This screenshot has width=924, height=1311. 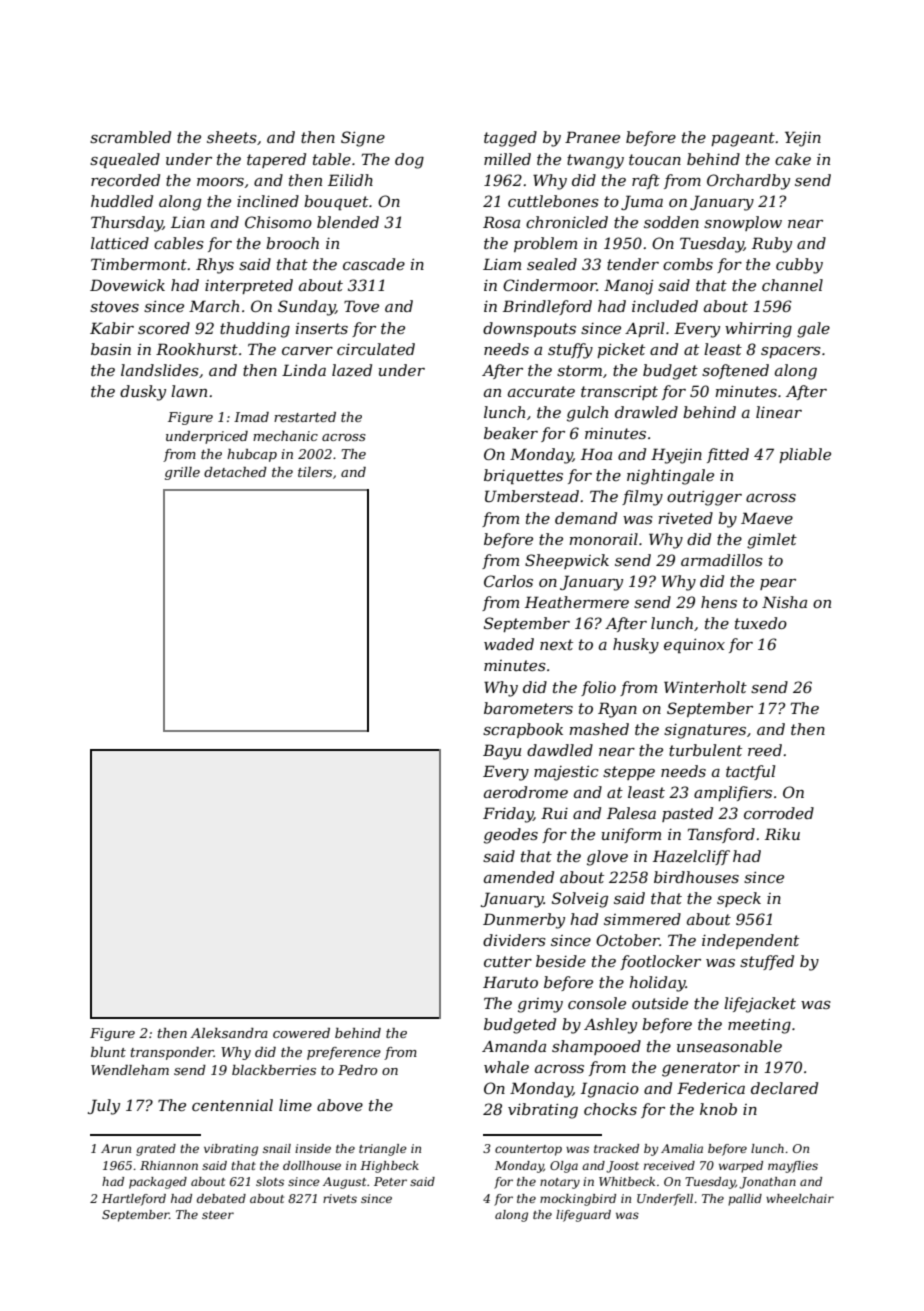 What do you see at coordinates (743, 139) in the screenshot?
I see `pageant` at bounding box center [743, 139].
